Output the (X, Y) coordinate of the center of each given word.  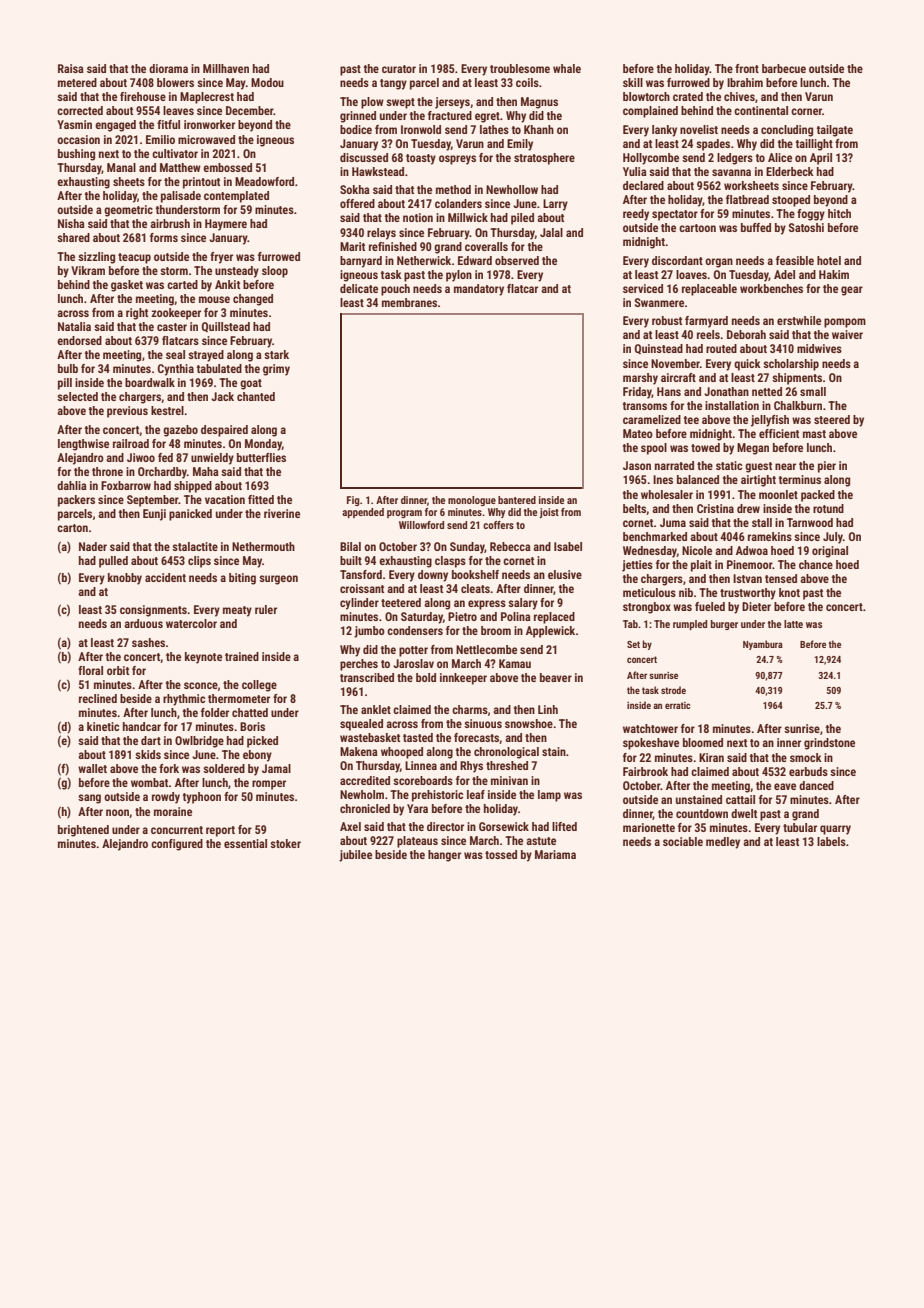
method (453, 189)
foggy (811, 215)
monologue (472, 501)
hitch (839, 213)
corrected (80, 110)
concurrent (177, 830)
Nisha (71, 223)
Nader (93, 546)
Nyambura (763, 645)
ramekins (770, 536)
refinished (393, 246)
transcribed (367, 677)
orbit (118, 670)
